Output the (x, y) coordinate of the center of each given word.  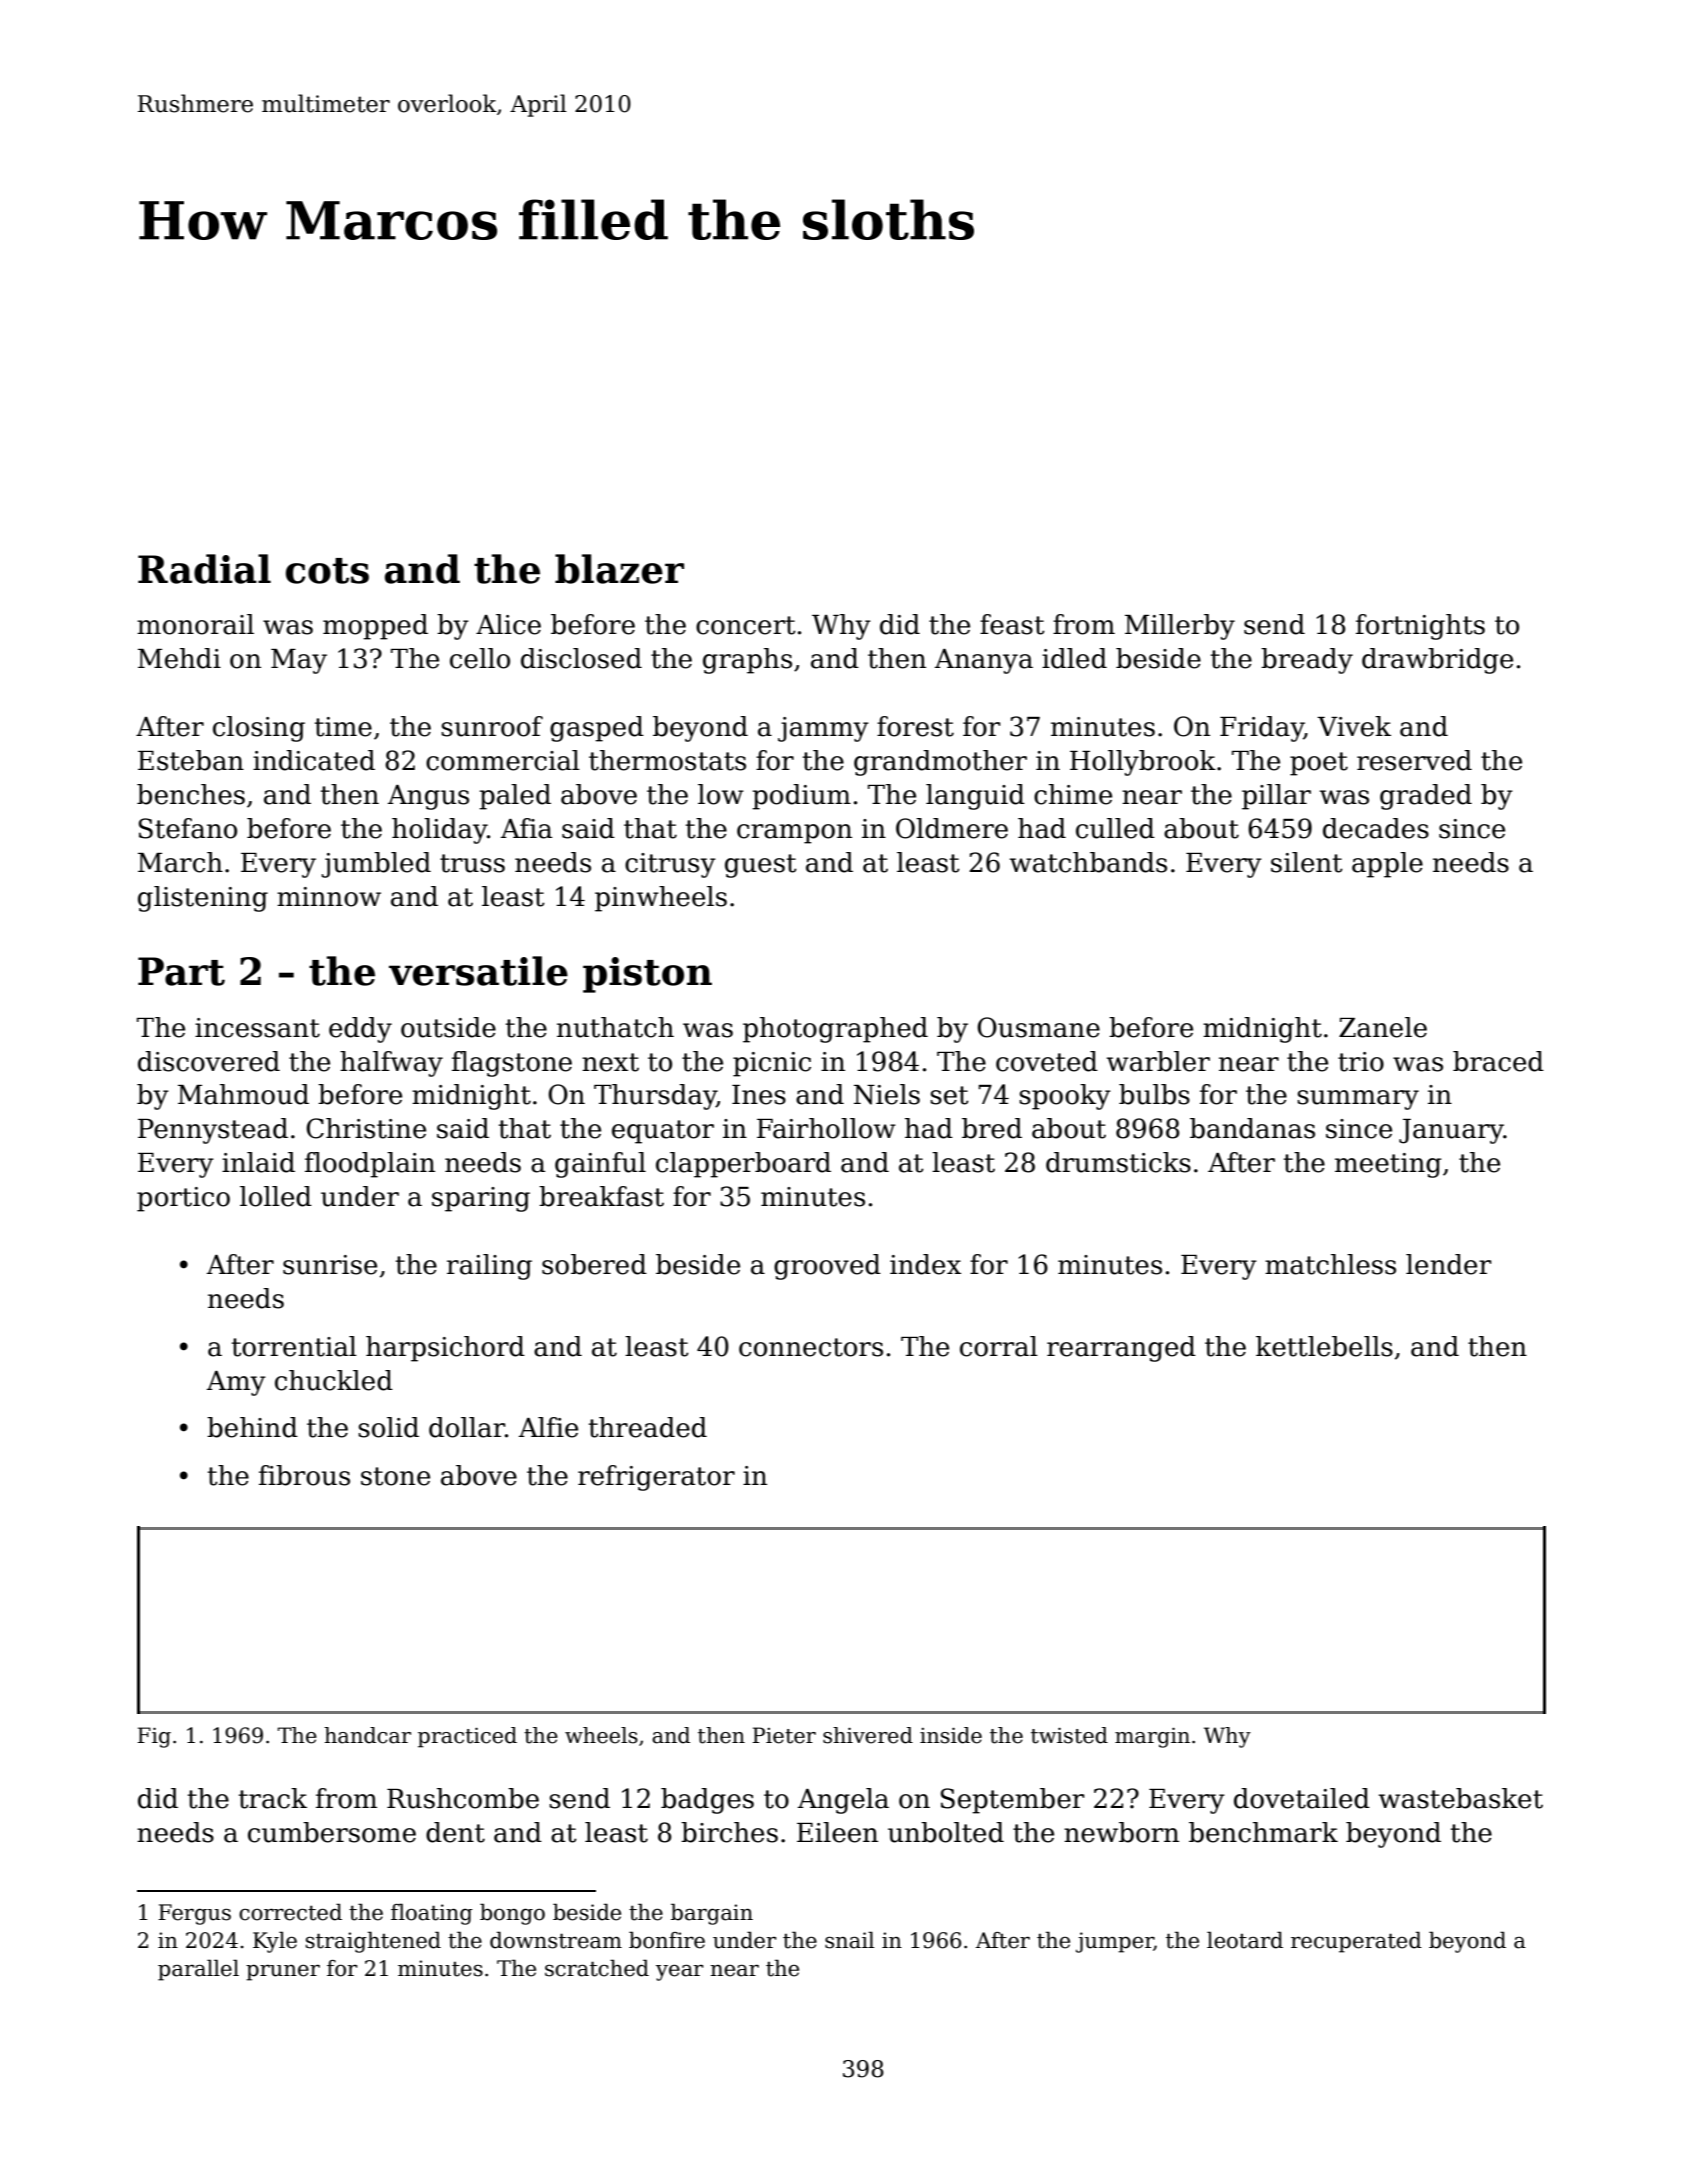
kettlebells (1324, 1346)
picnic (772, 1064)
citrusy (670, 865)
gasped (597, 729)
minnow (329, 897)
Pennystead (213, 1131)
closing (259, 729)
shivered (868, 1735)
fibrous (304, 1475)
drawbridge (1437, 661)
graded (1426, 797)
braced (1498, 1061)
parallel (198, 1970)
